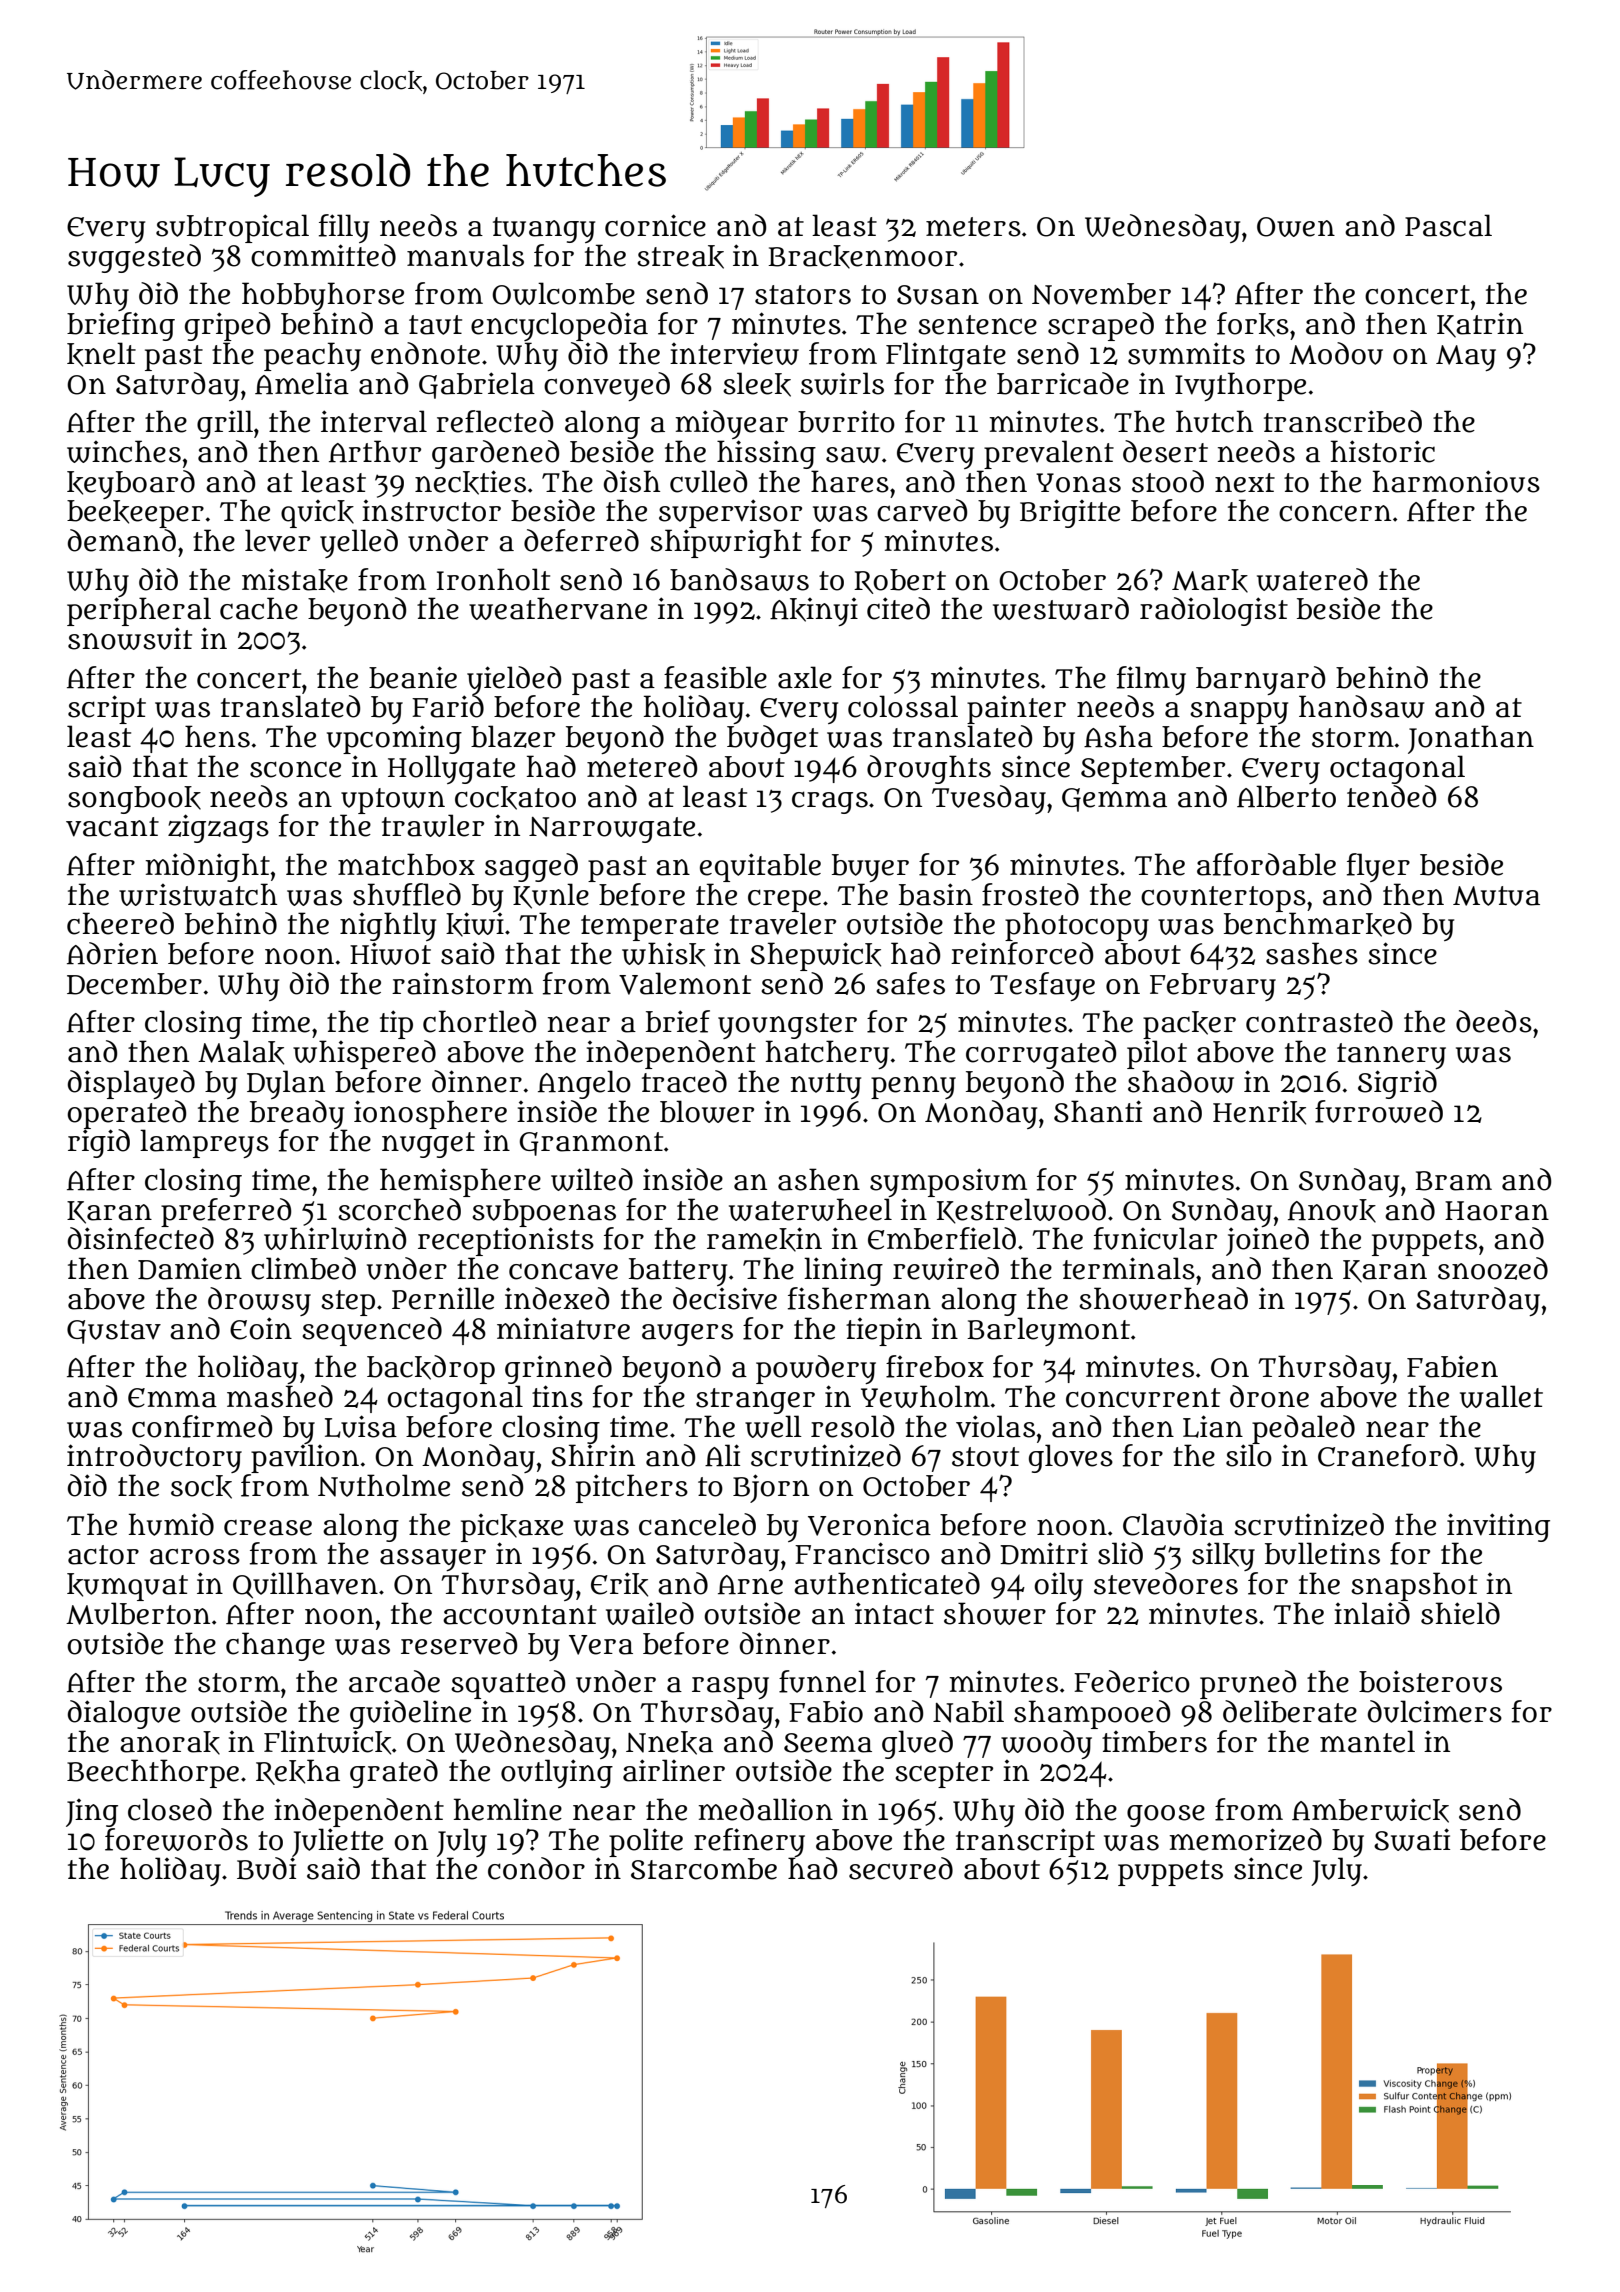 The height and width of the document is (2292, 1620). What do you see at coordinates (1480, 325) in the document?
I see `Katrin` at bounding box center [1480, 325].
